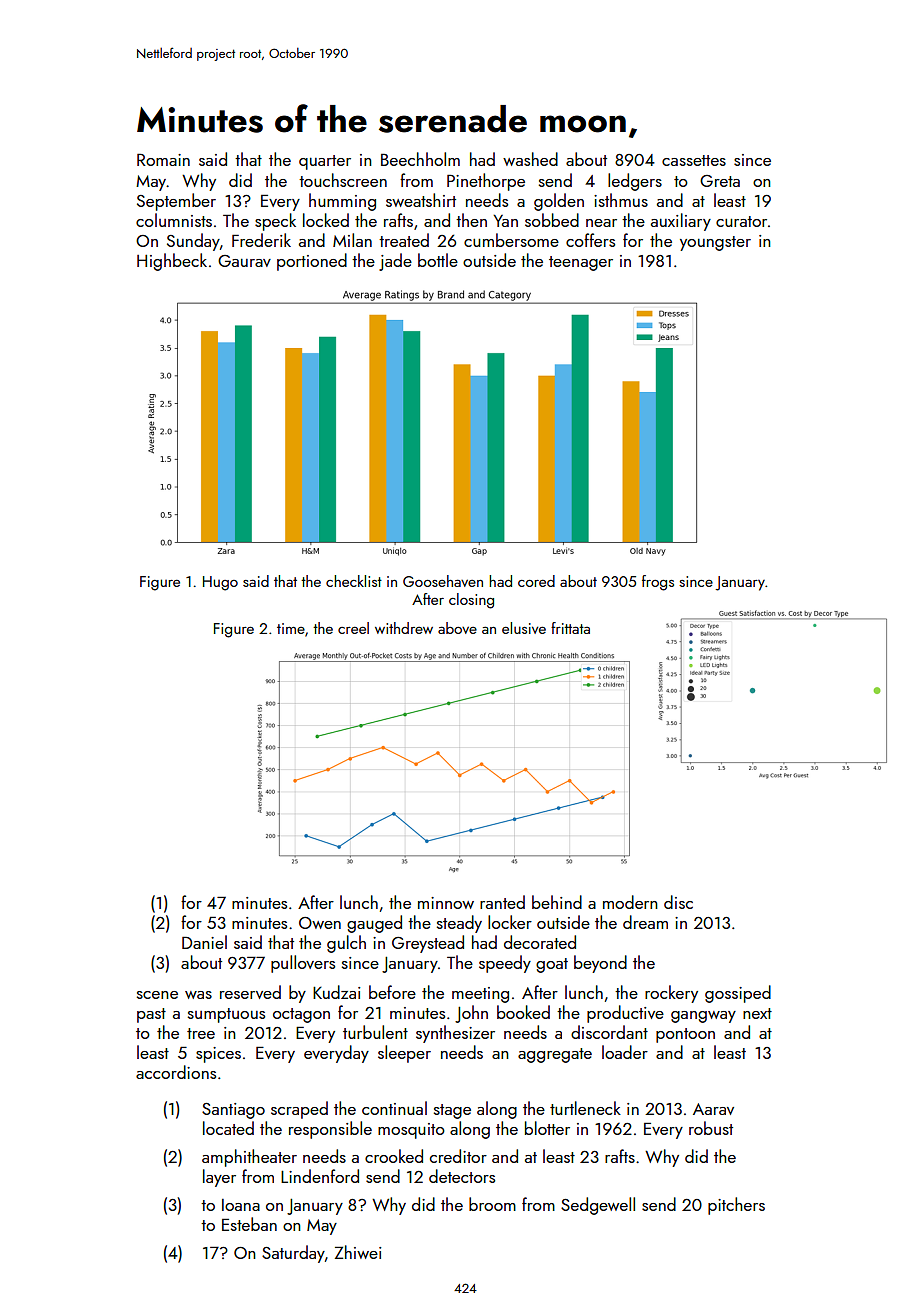  I want to click on Hugo, so click(220, 583).
